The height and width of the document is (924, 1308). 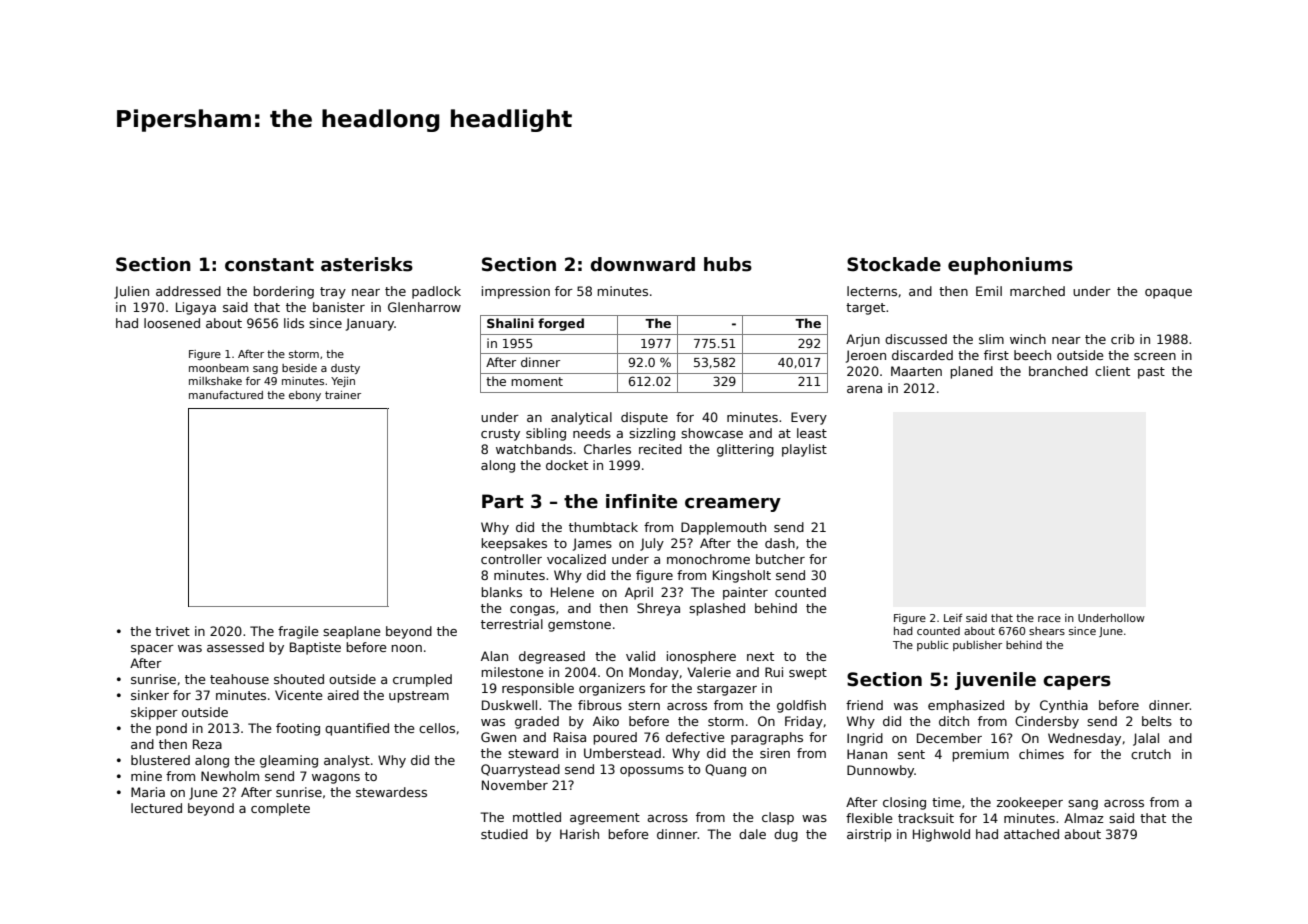 What do you see at coordinates (516, 292) in the document?
I see `impression` at bounding box center [516, 292].
